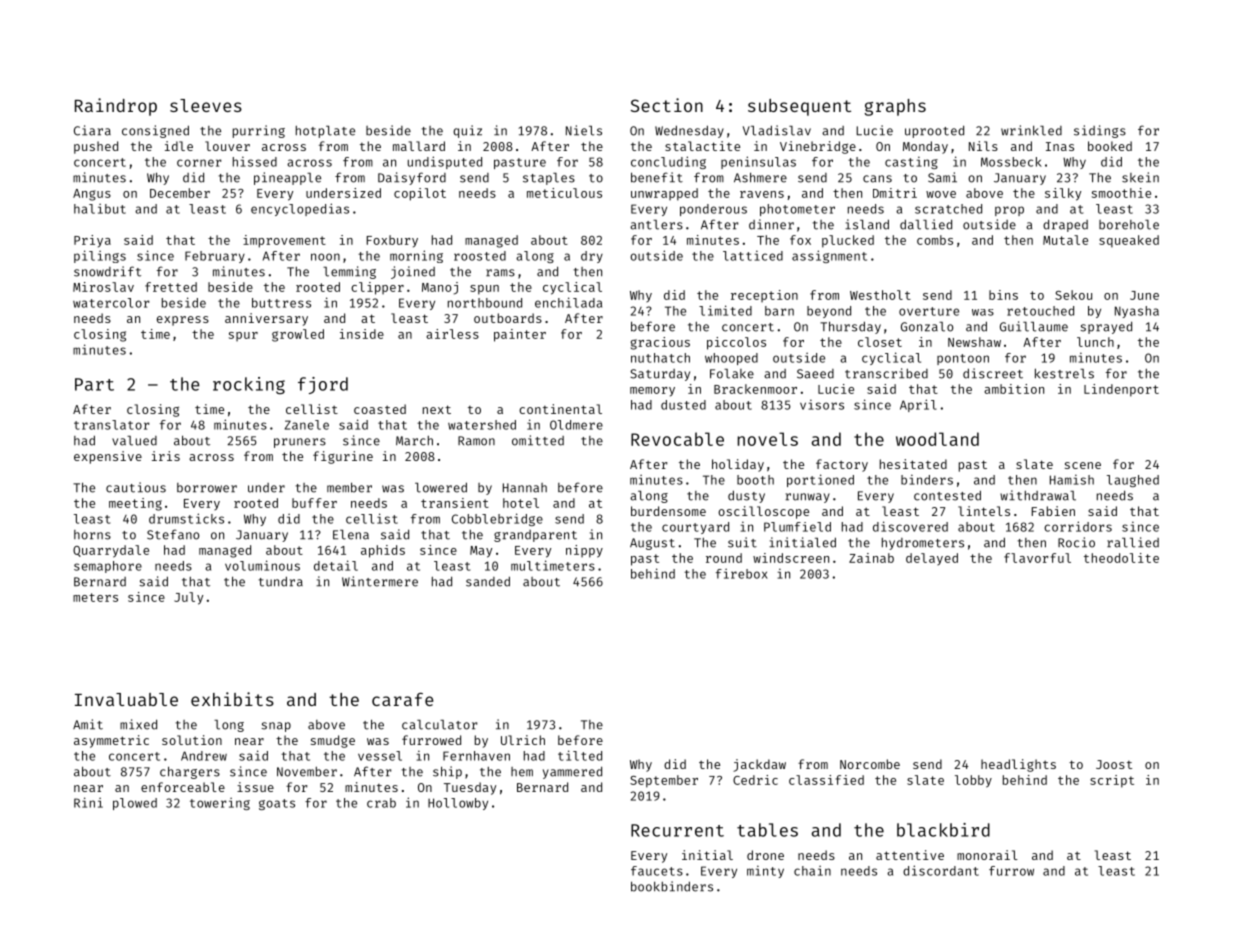  Describe the element at coordinates (895, 107) in the document. I see `graphs` at that location.
